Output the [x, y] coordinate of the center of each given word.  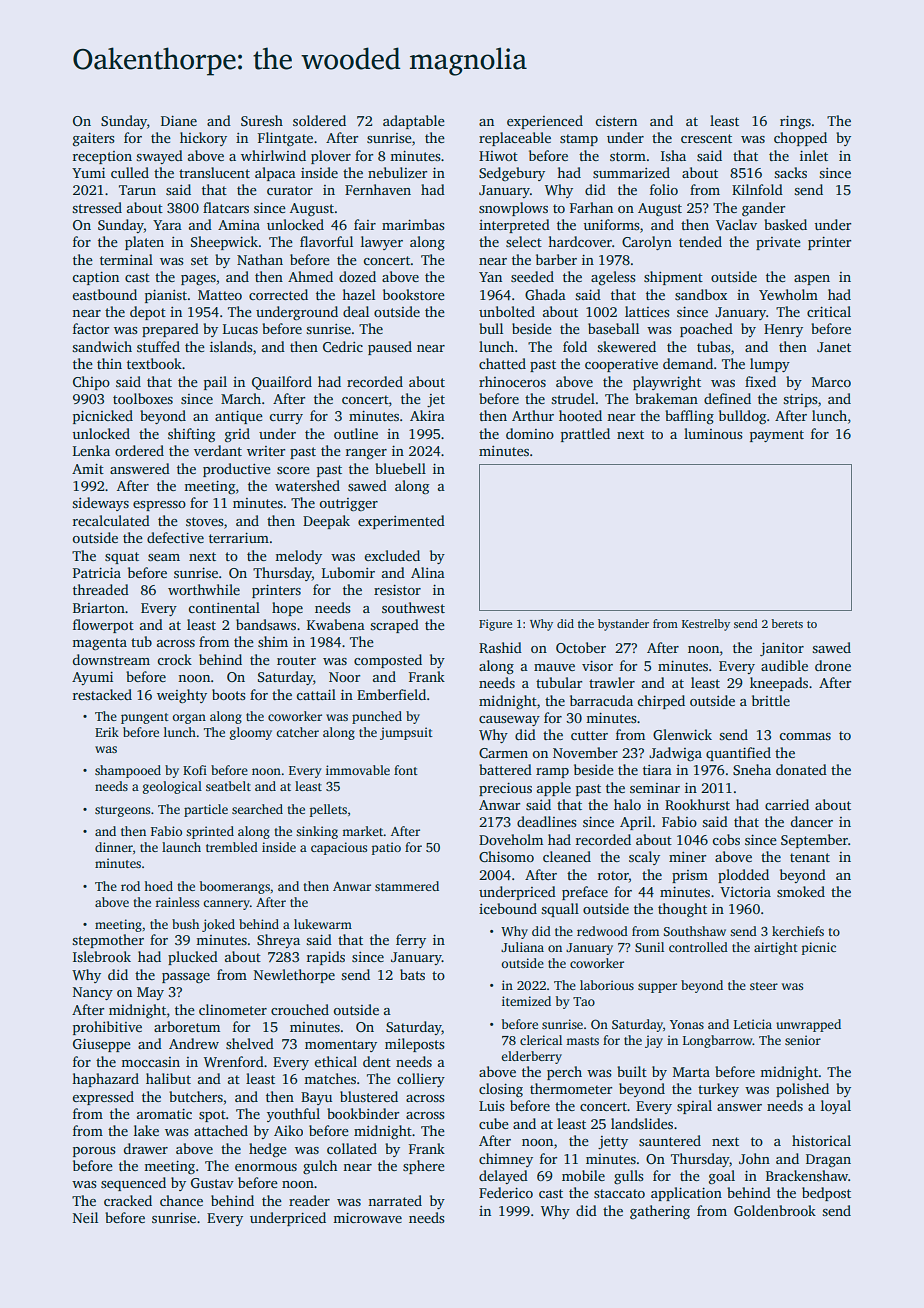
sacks [790, 172]
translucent [214, 172]
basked [785, 224]
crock [175, 659]
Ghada [545, 294]
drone [833, 665]
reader [309, 1200]
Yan [490, 277]
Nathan [260, 259]
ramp [552, 773]
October [581, 647]
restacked [102, 694]
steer [764, 986]
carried [787, 804]
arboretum [187, 1026]
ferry [411, 941]
